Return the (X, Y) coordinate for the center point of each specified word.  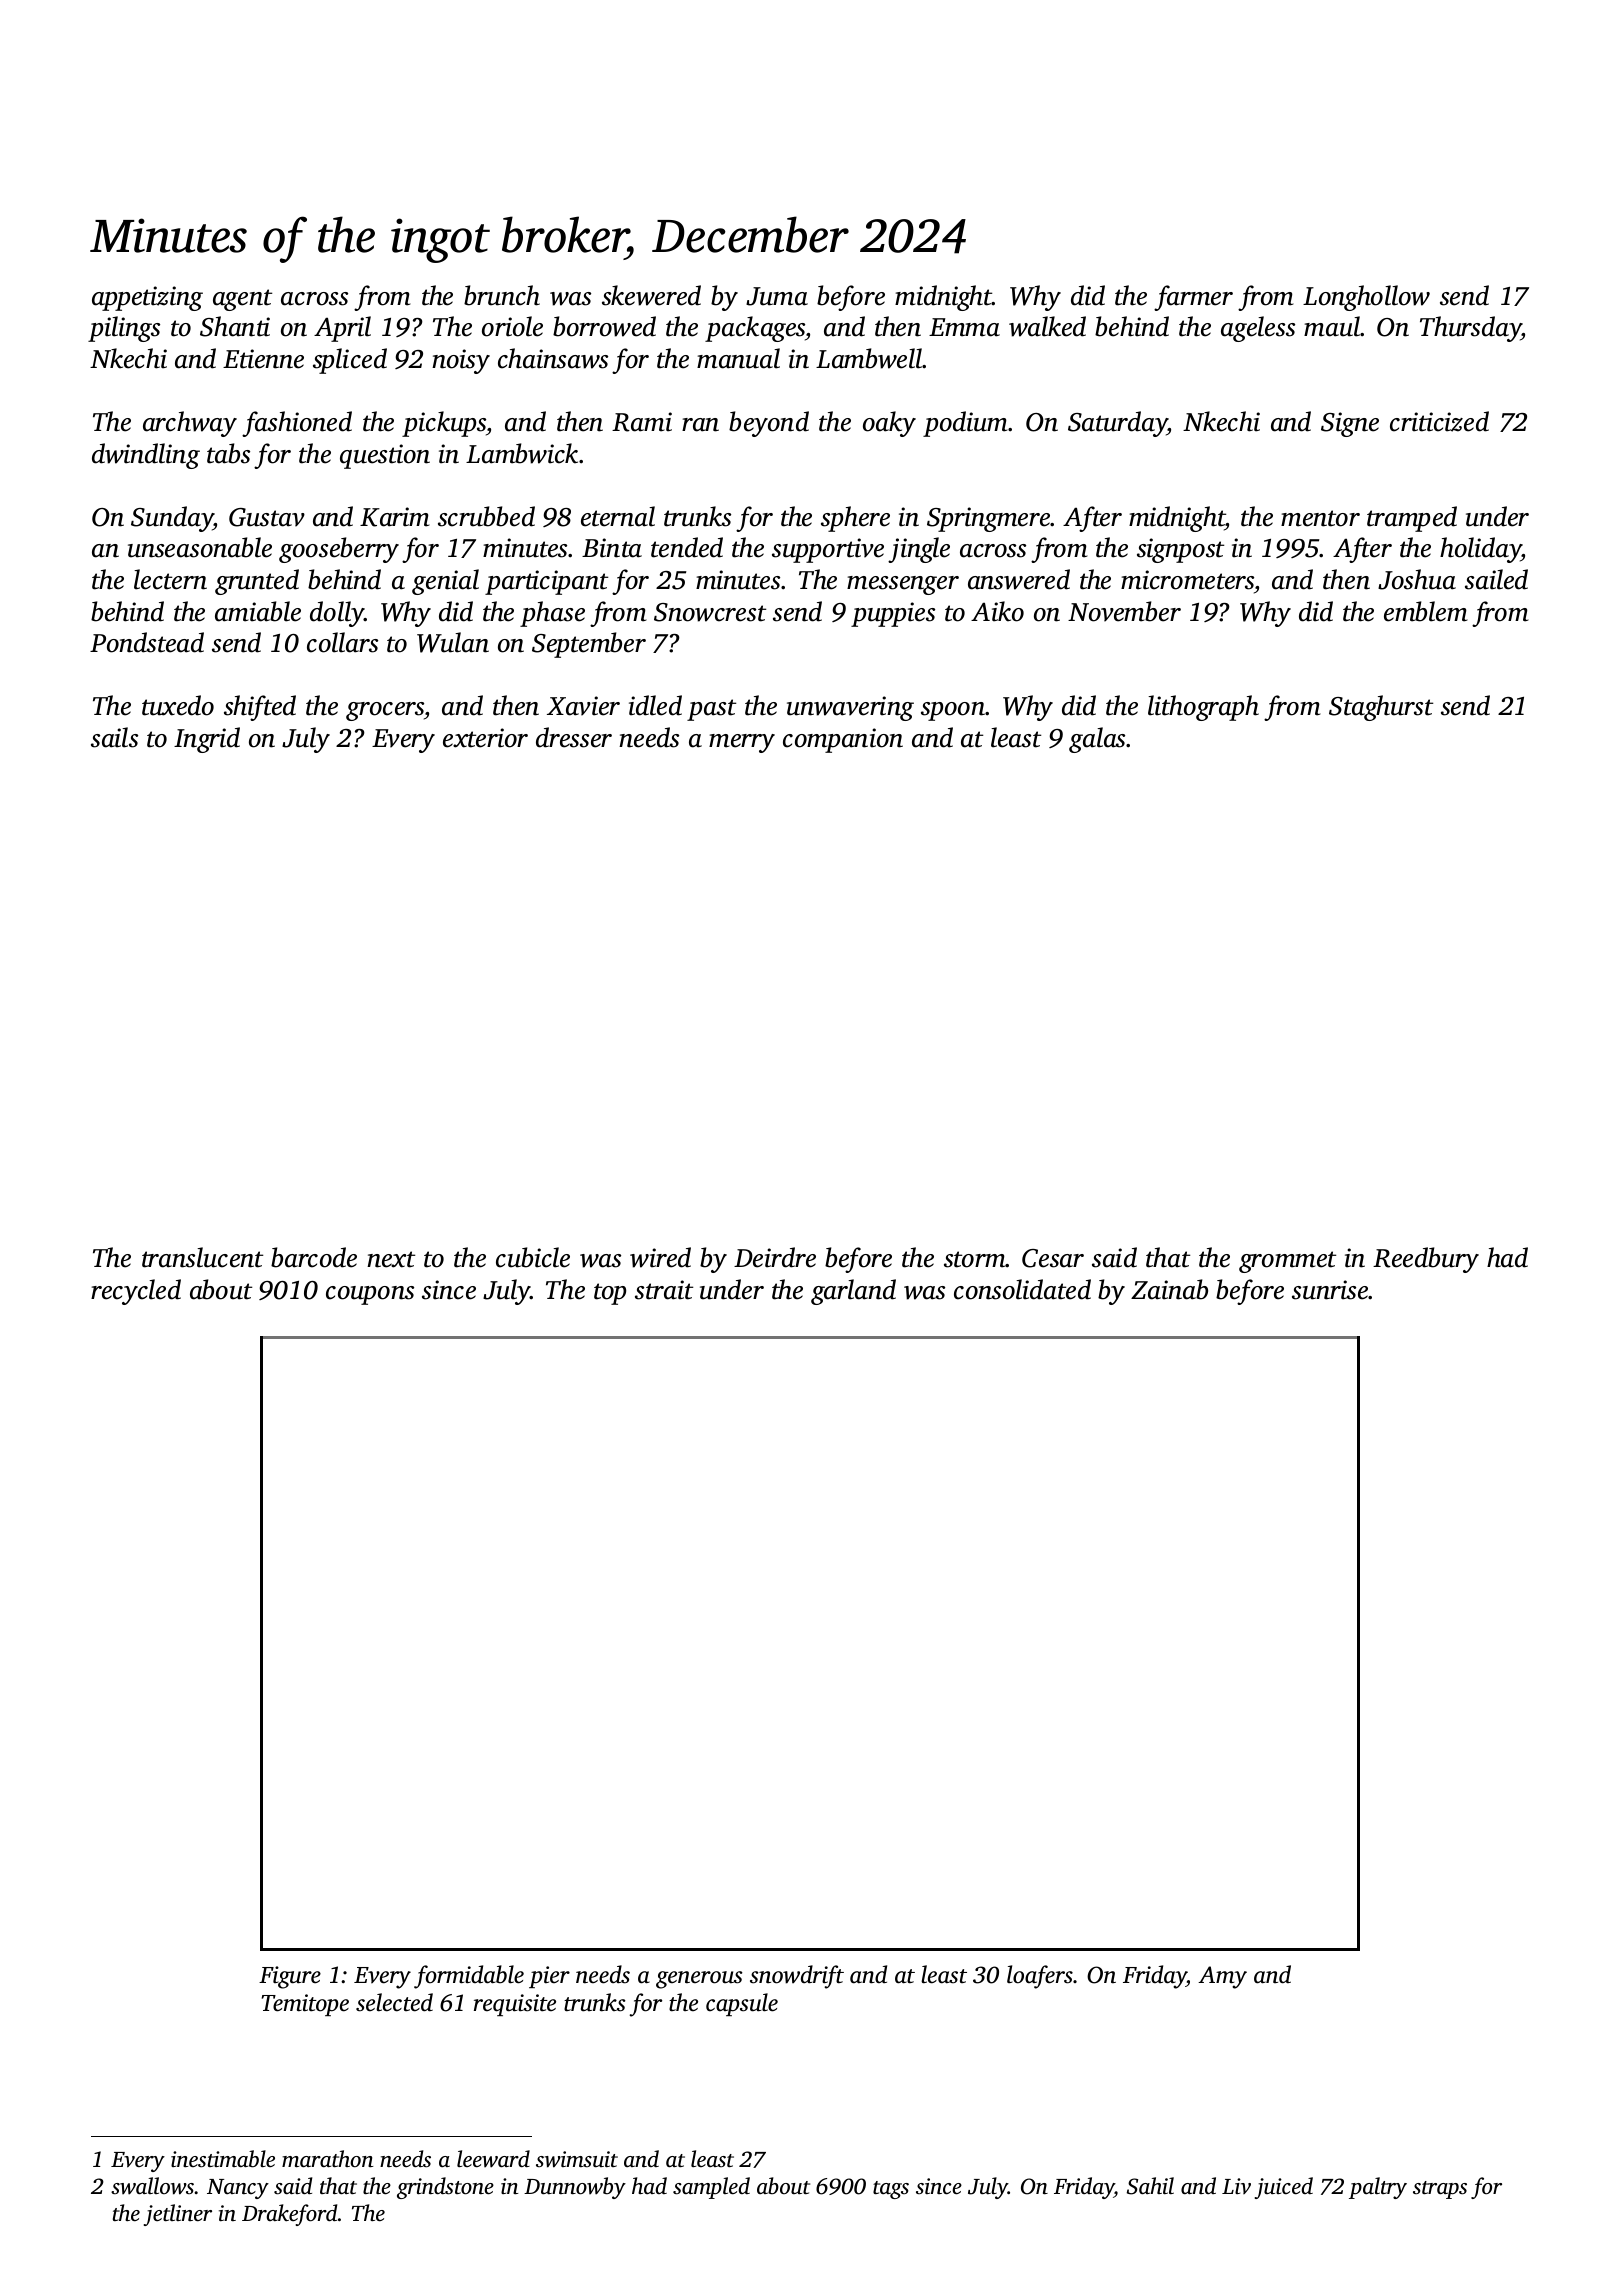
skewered (651, 295)
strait (664, 1290)
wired (660, 1257)
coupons (370, 1295)
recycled (136, 1292)
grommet (1287, 1262)
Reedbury (1426, 1260)
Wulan (453, 642)
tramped (1412, 519)
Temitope (305, 2005)
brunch (502, 295)
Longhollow (1366, 298)
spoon (953, 711)
